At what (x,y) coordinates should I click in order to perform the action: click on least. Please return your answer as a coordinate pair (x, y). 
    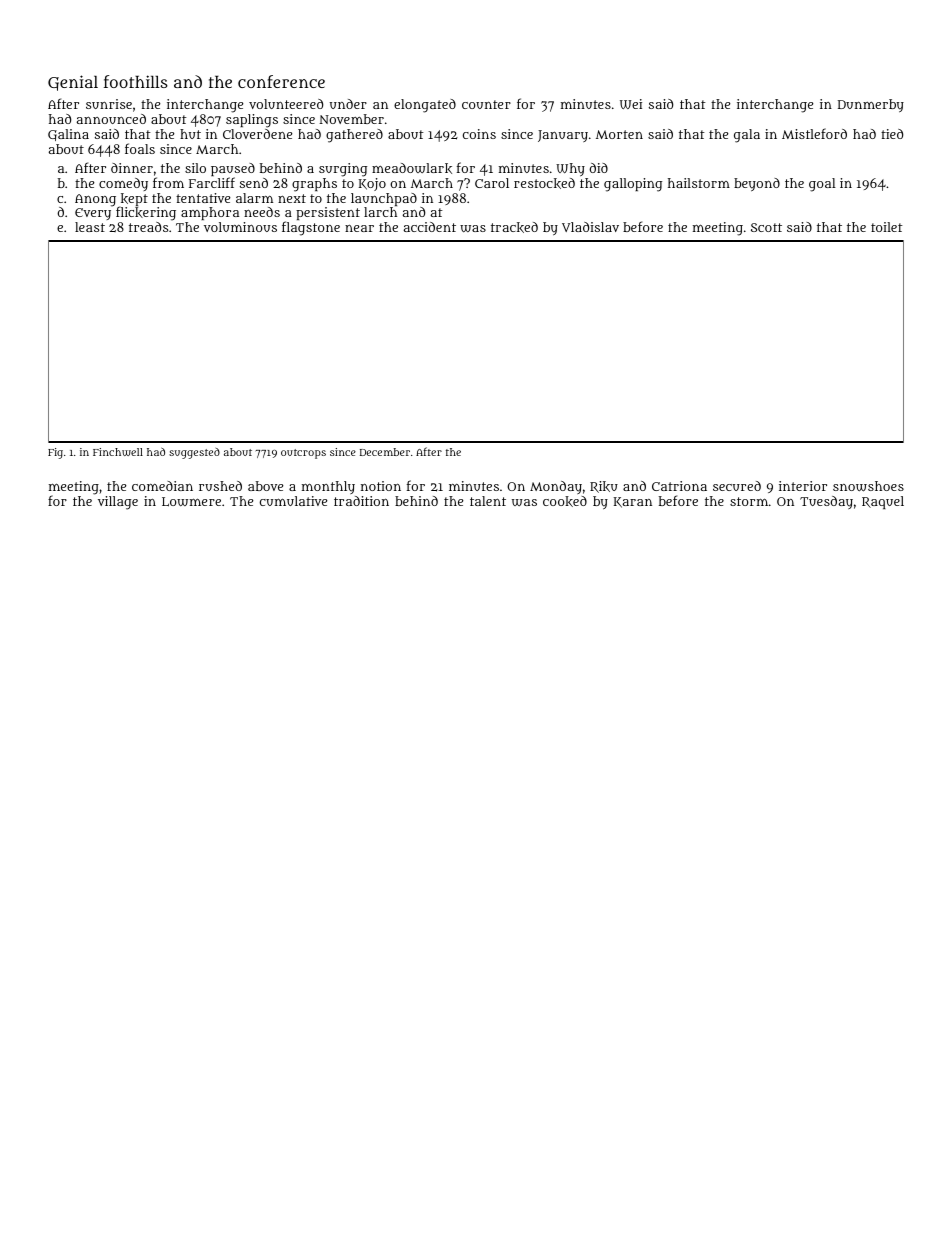
    Looking at the image, I should click on (90, 227).
